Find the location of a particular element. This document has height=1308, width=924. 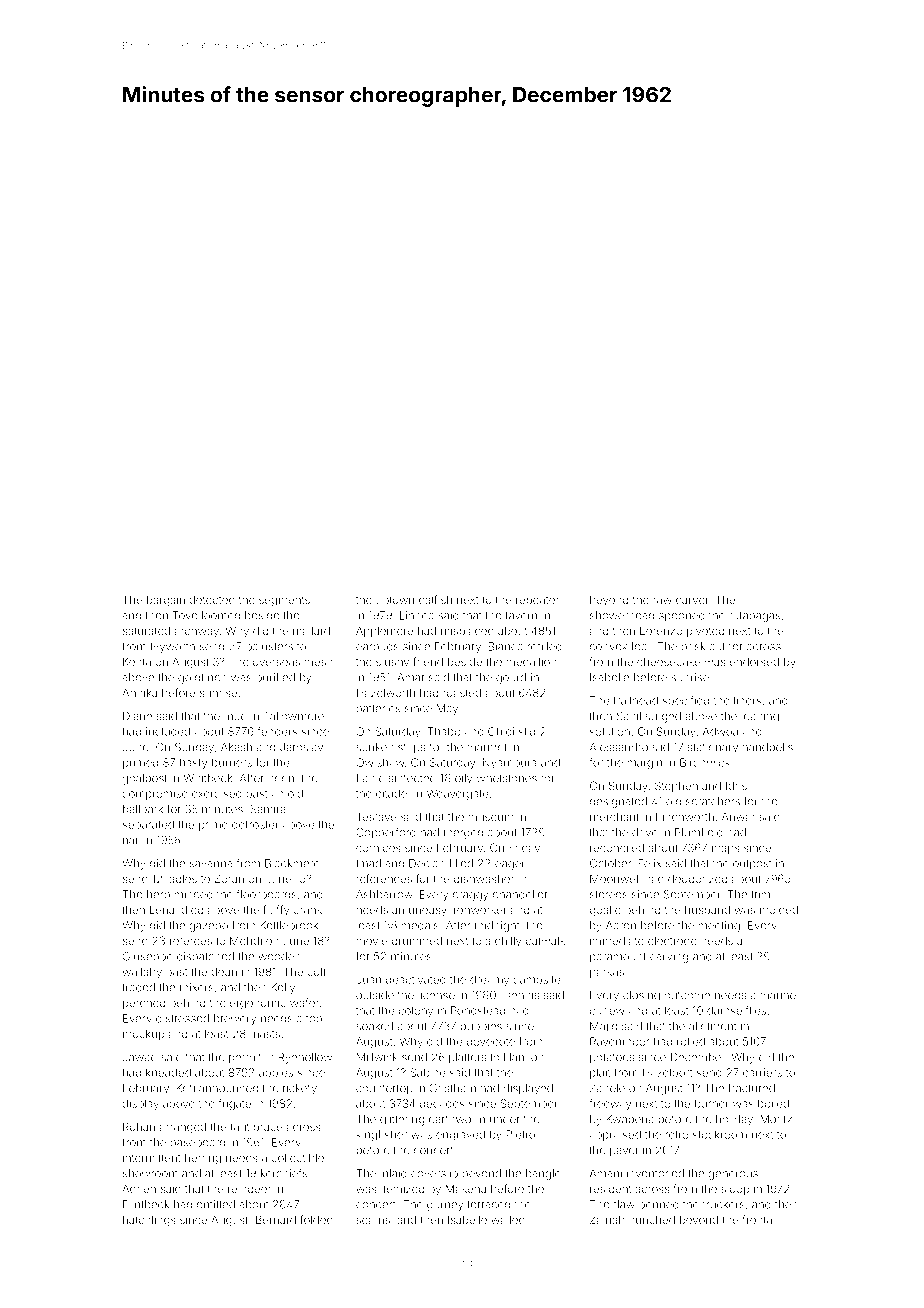

ladles is located at coordinates (182, 878).
